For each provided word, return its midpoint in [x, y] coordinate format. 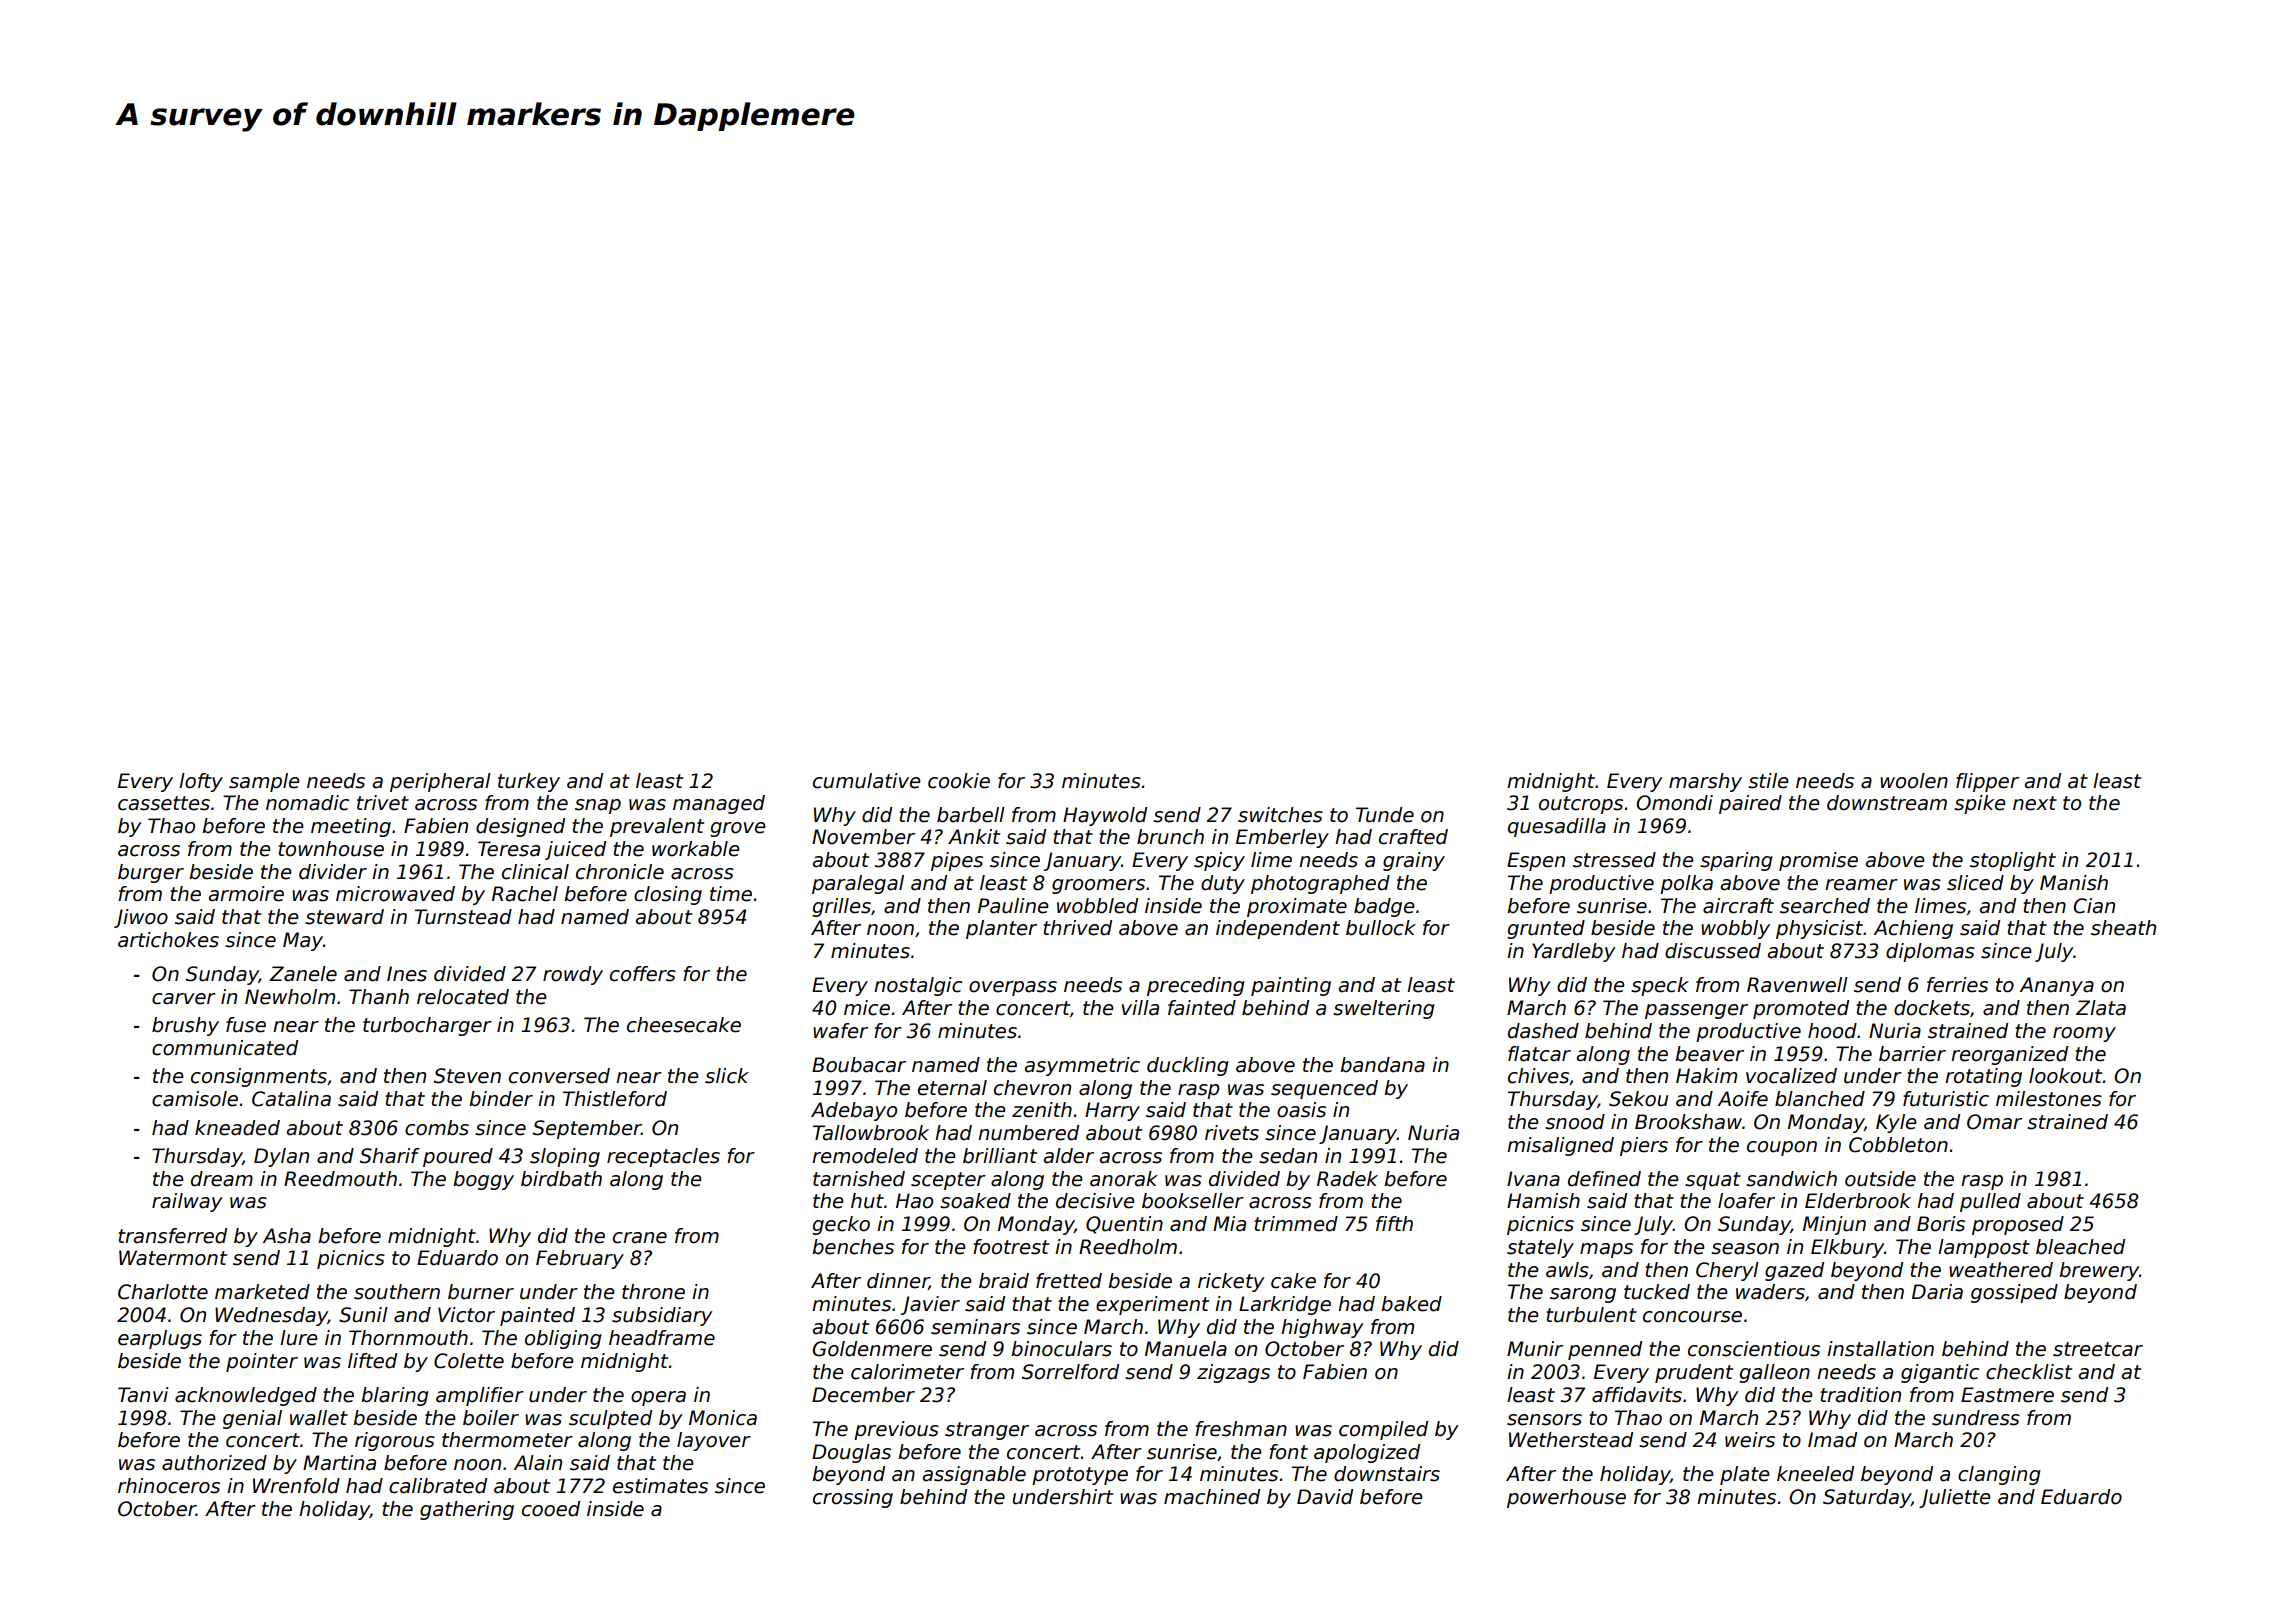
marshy [1705, 782]
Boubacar [859, 1065]
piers [1644, 1146]
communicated [225, 1048]
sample [264, 782]
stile [1768, 781]
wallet [319, 1418]
